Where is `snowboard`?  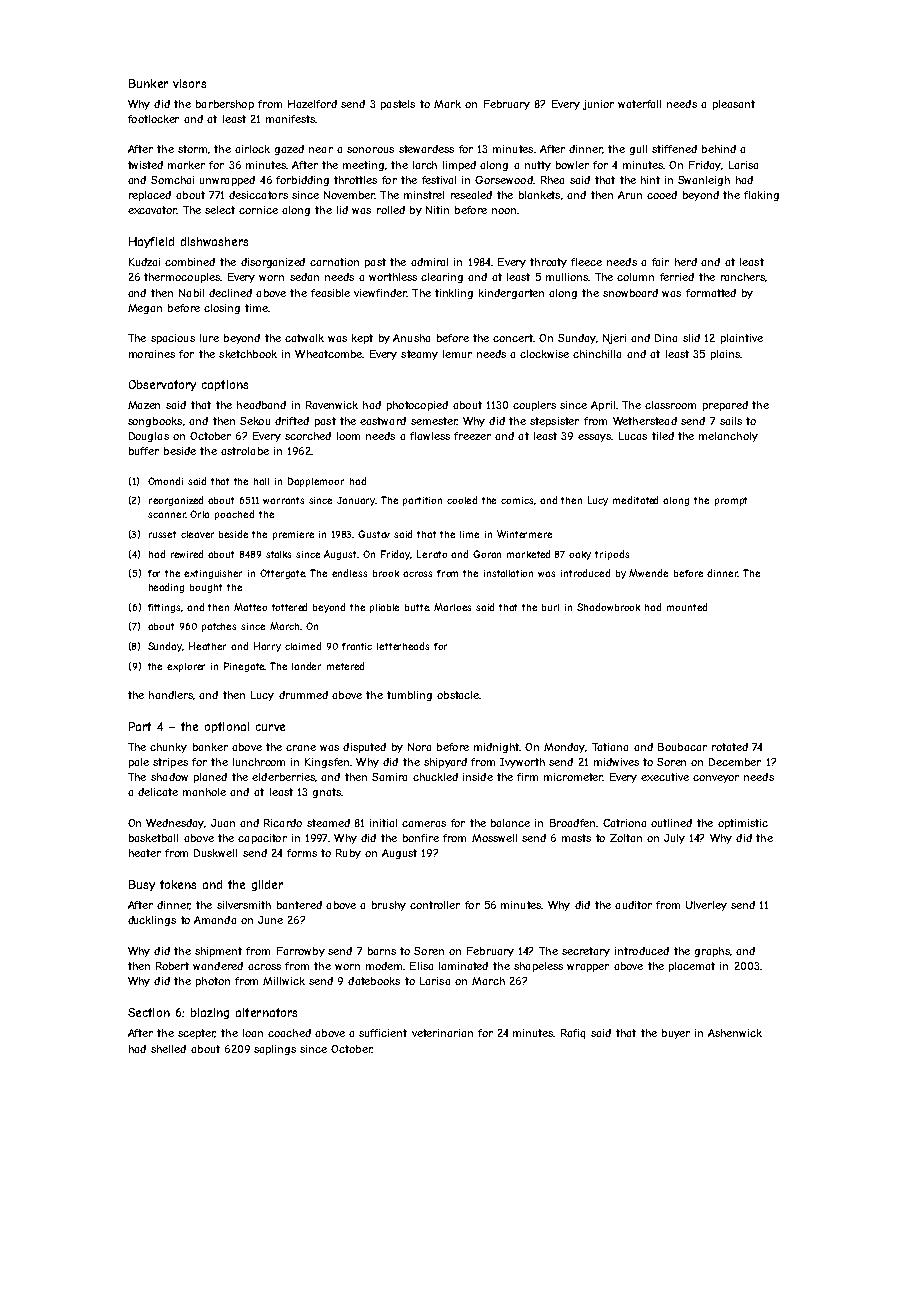
snowboard is located at coordinates (630, 293).
